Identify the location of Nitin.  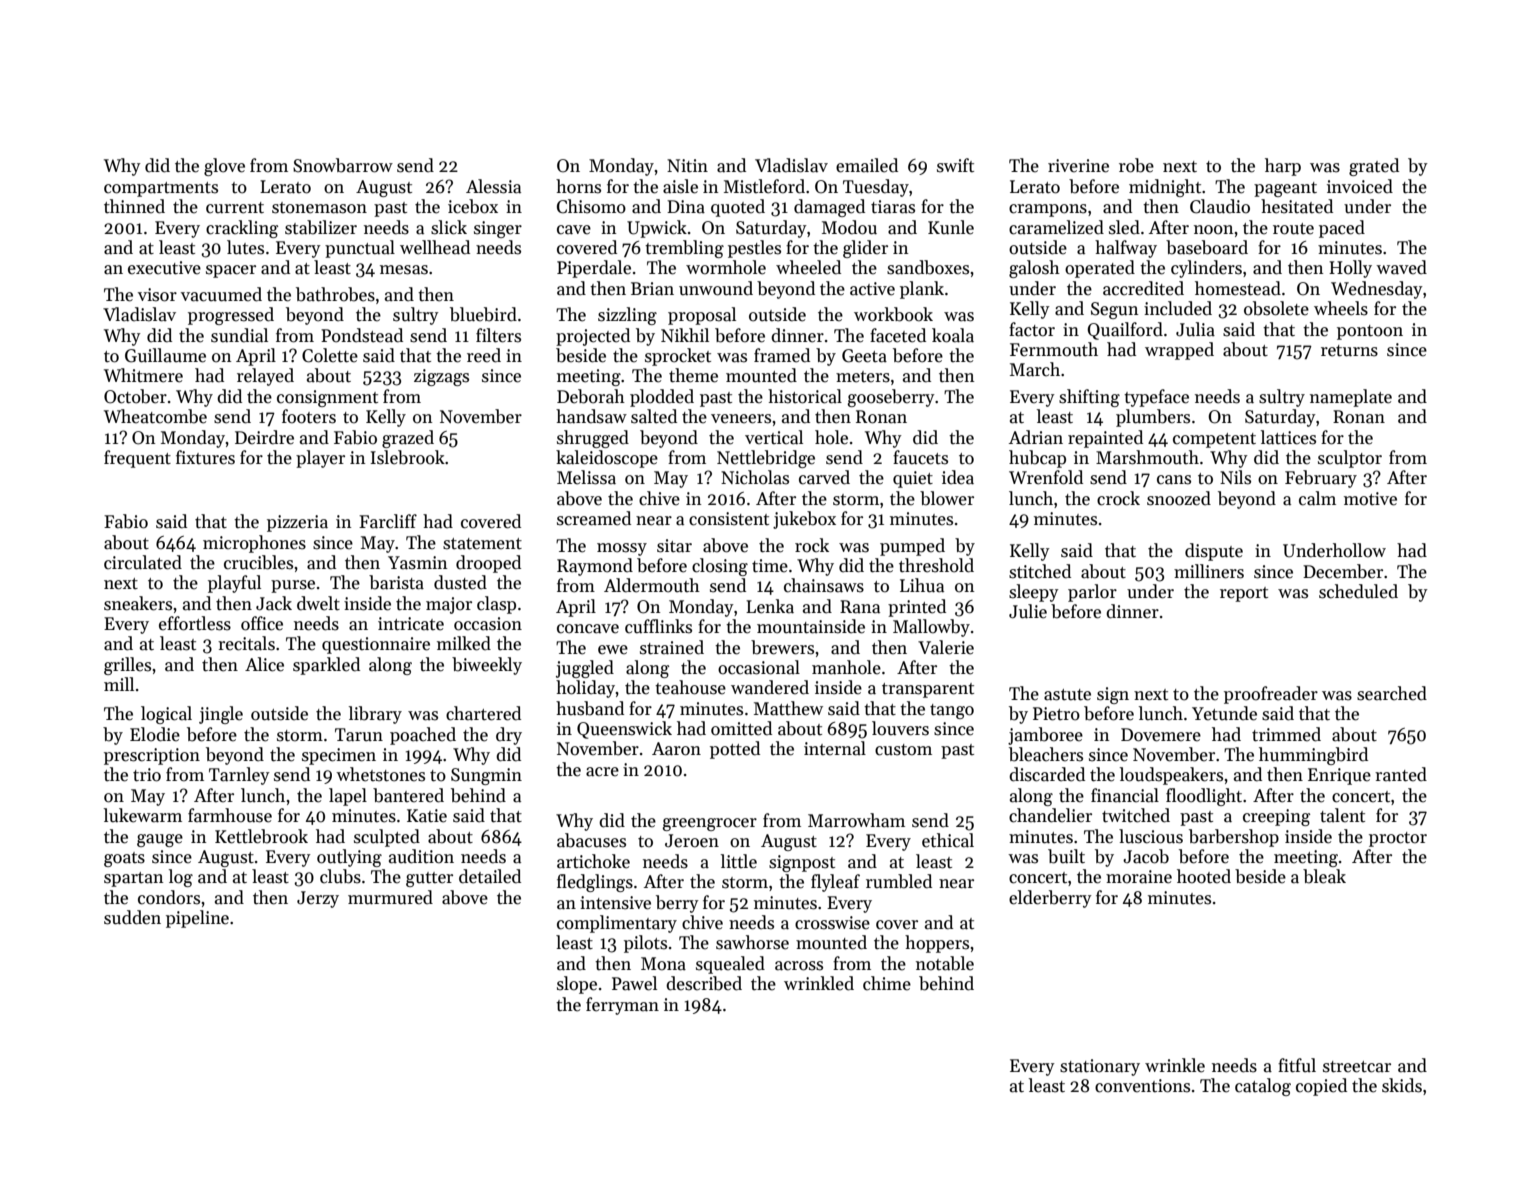
(687, 166).
